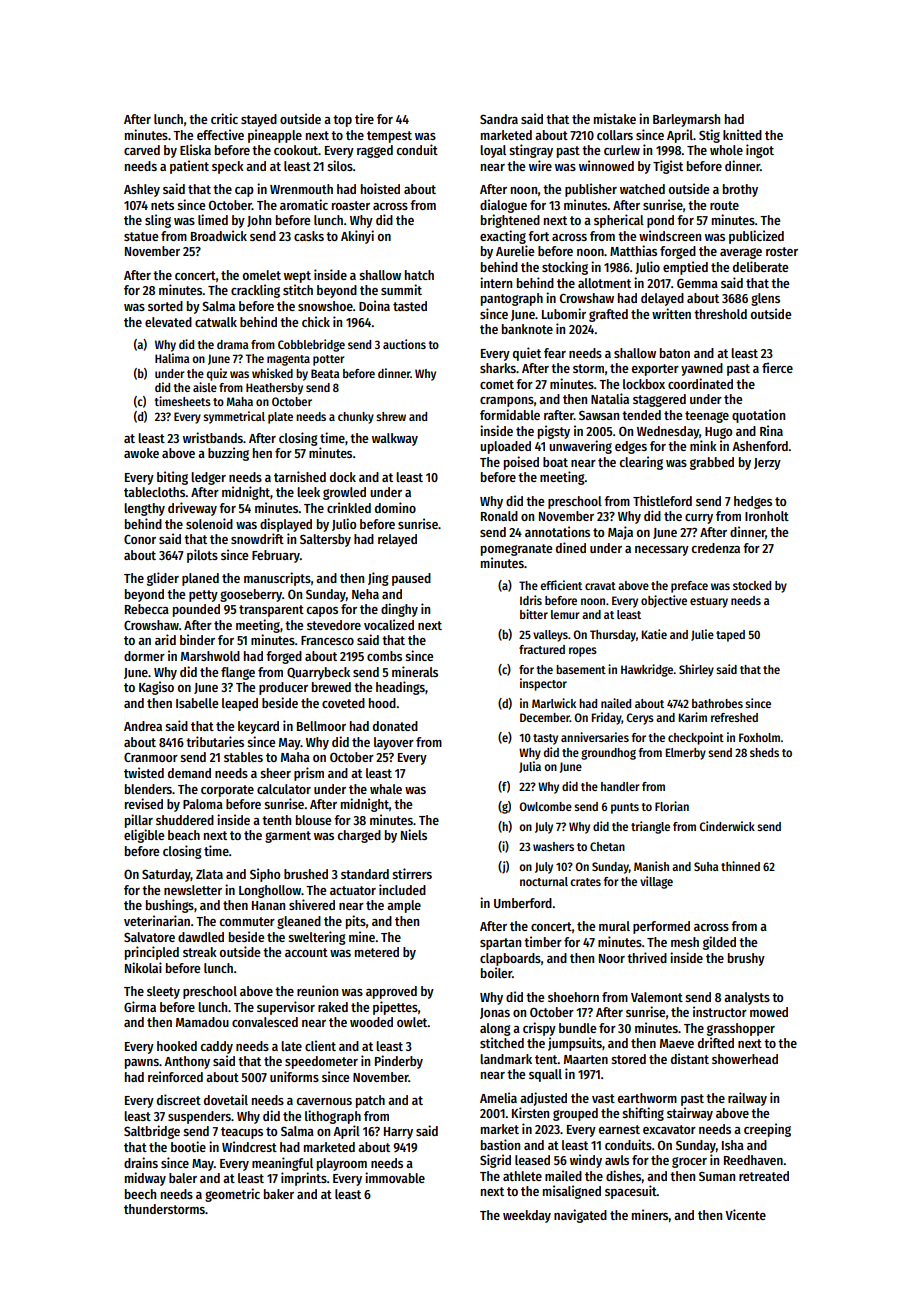  I want to click on aisle, so click(205, 387).
